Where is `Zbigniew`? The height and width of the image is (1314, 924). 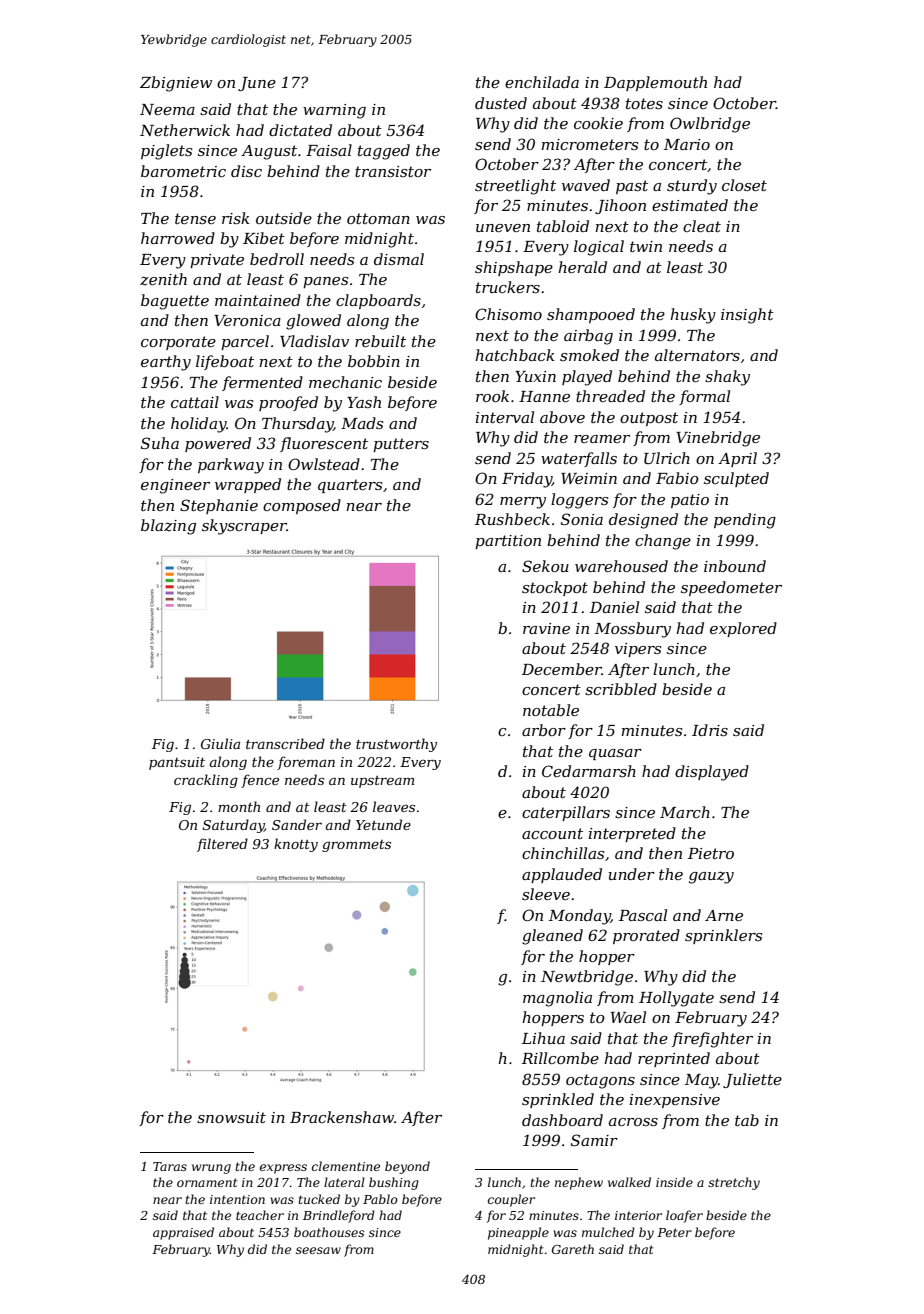 Zbigniew is located at coordinates (176, 84).
